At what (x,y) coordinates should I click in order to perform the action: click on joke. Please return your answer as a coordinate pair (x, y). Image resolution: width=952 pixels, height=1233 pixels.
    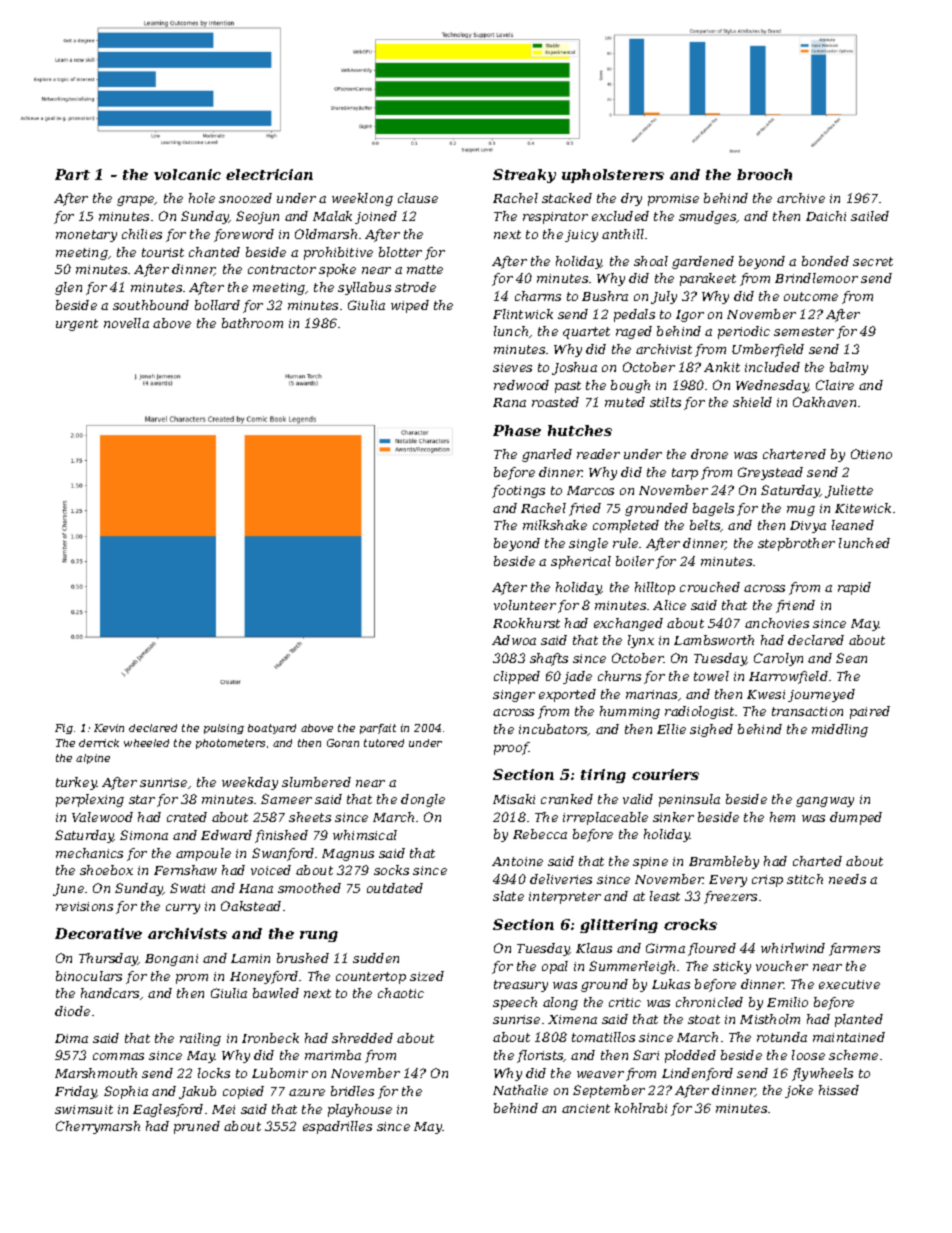
    Looking at the image, I should click on (799, 1091).
